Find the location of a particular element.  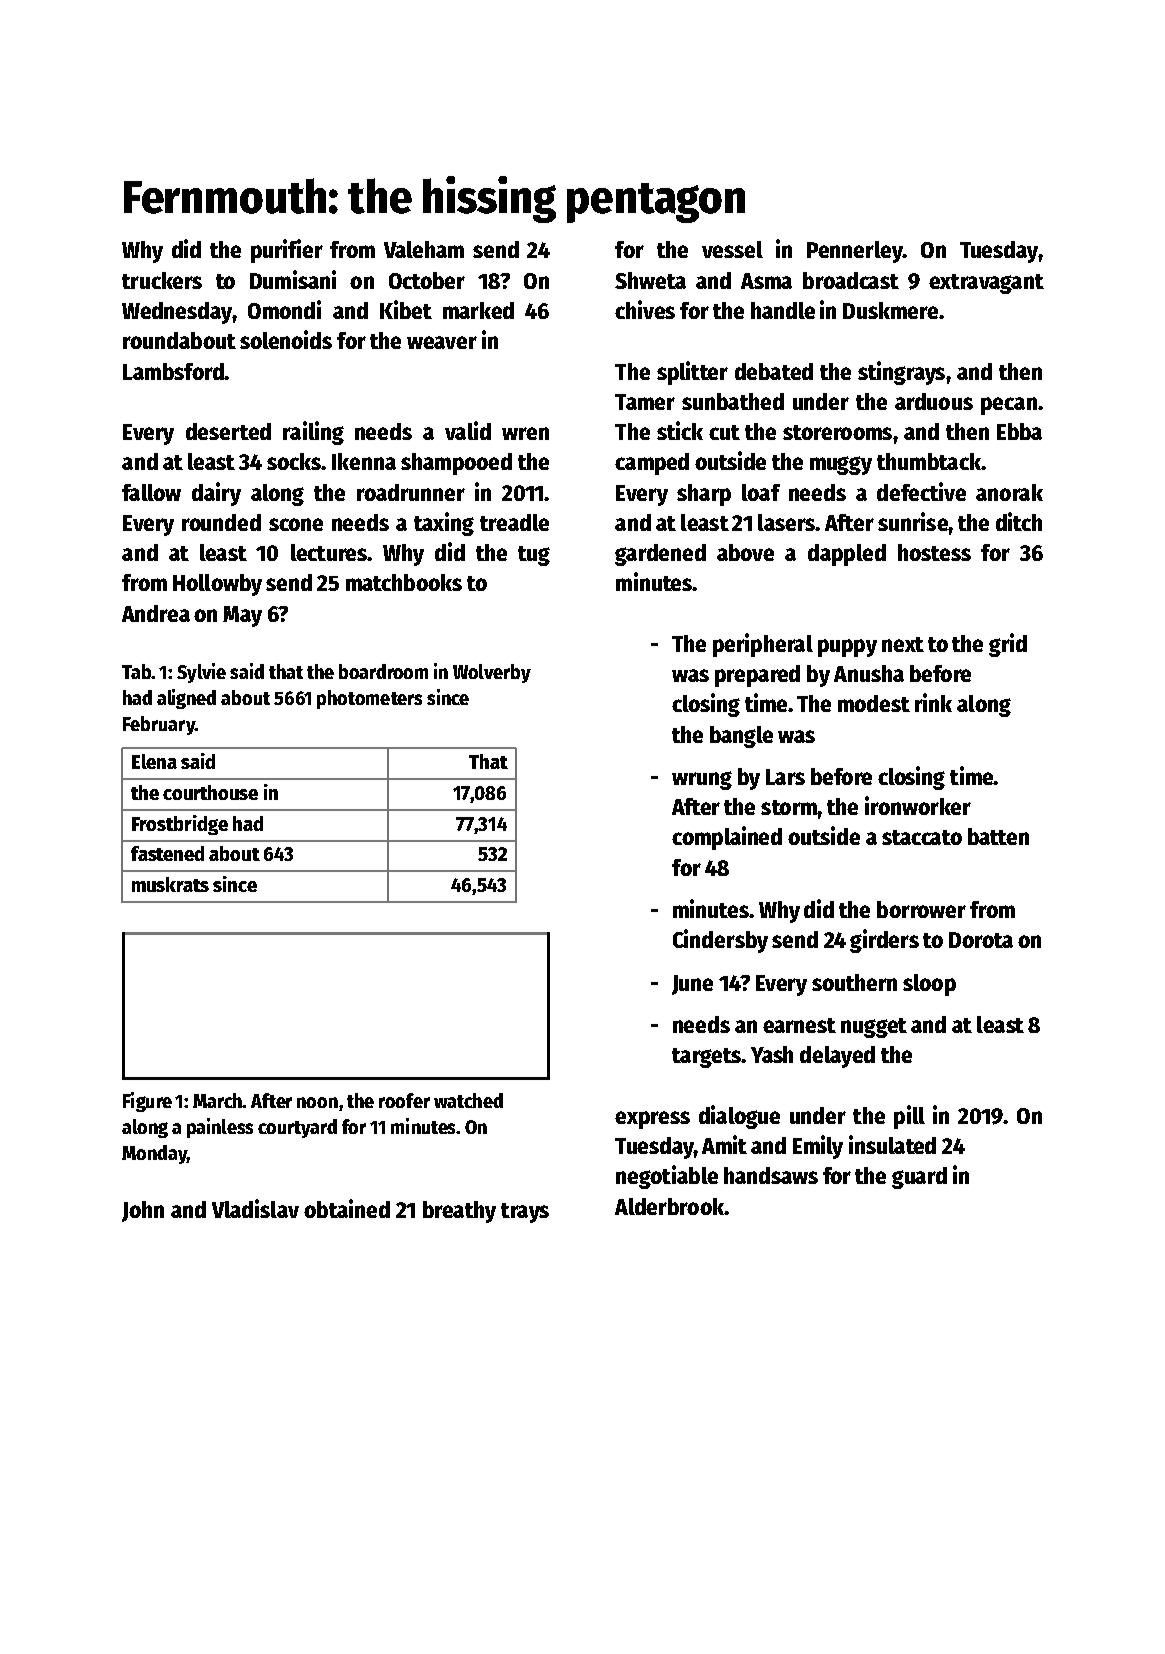

rink is located at coordinates (933, 702).
